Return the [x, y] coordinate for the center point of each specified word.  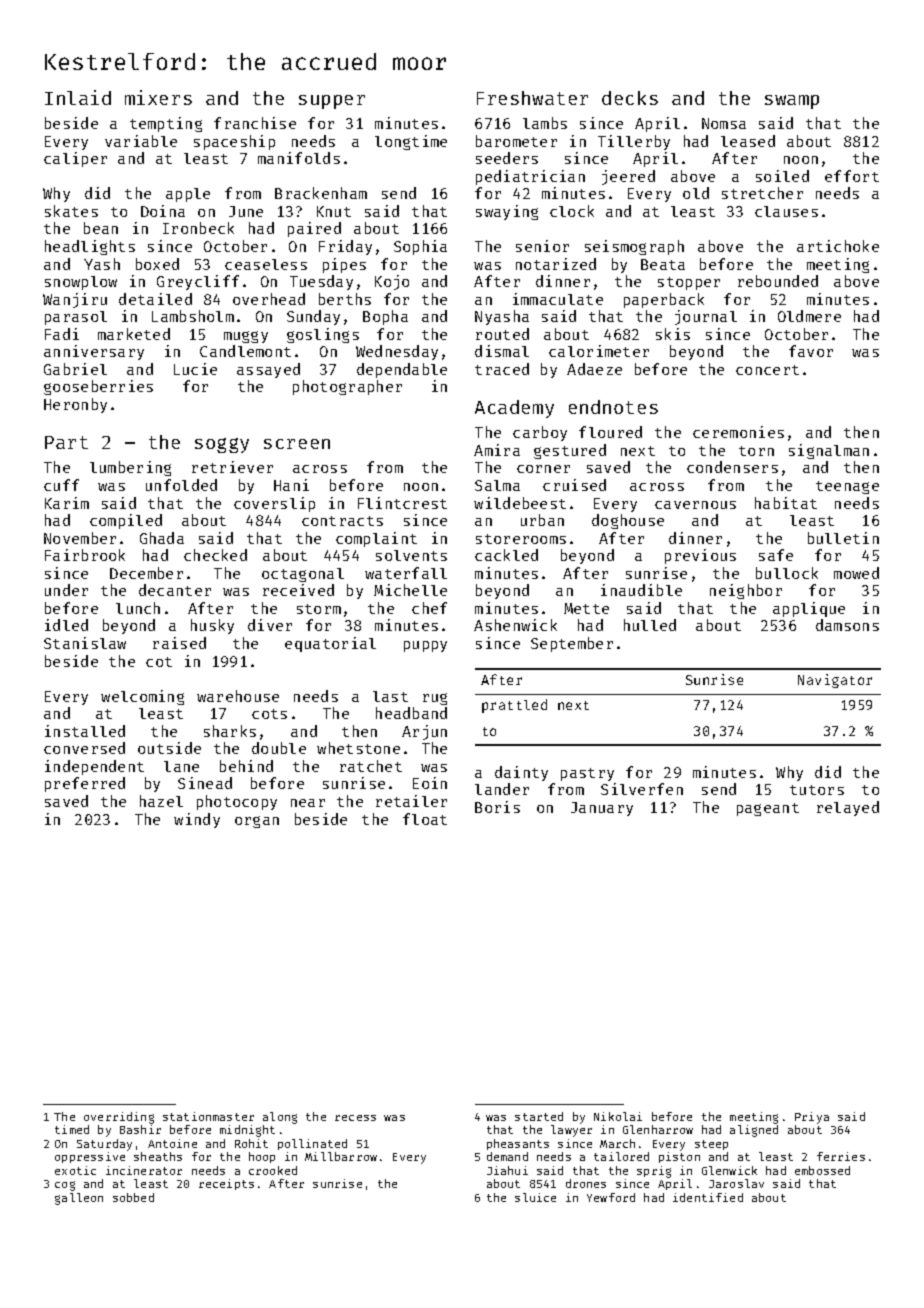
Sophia [420, 247]
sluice [535, 1197]
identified [708, 1197]
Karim [67, 503]
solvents [411, 555]
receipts [226, 1184]
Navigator [835, 681]
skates [71, 211]
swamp [792, 102]
